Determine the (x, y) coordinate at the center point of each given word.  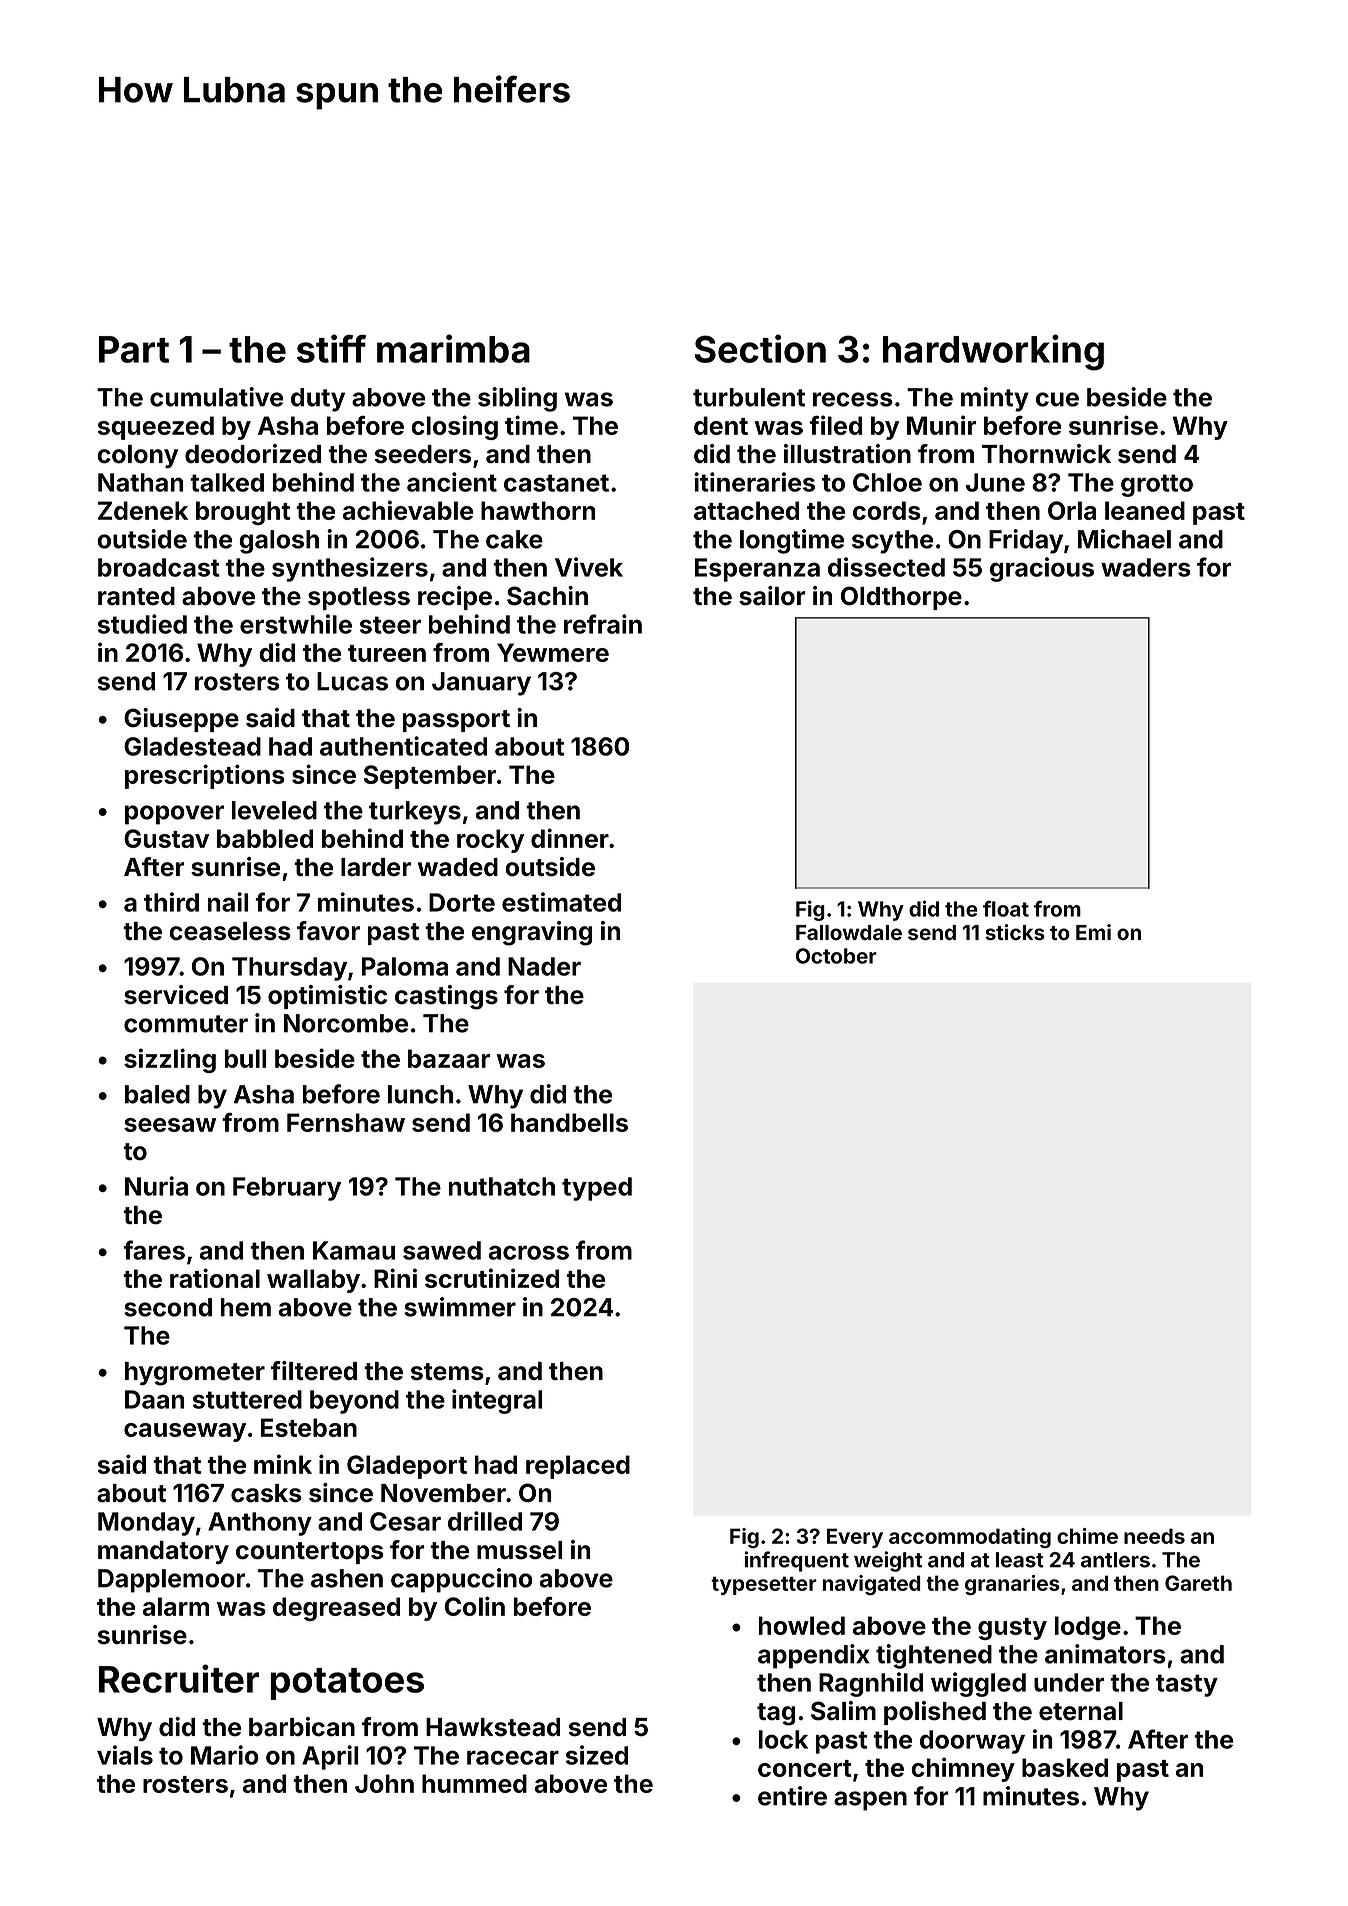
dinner (570, 838)
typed (597, 1189)
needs (1154, 1536)
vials (125, 1755)
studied (142, 624)
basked (1065, 1767)
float (1006, 909)
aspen (870, 1801)
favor (328, 931)
